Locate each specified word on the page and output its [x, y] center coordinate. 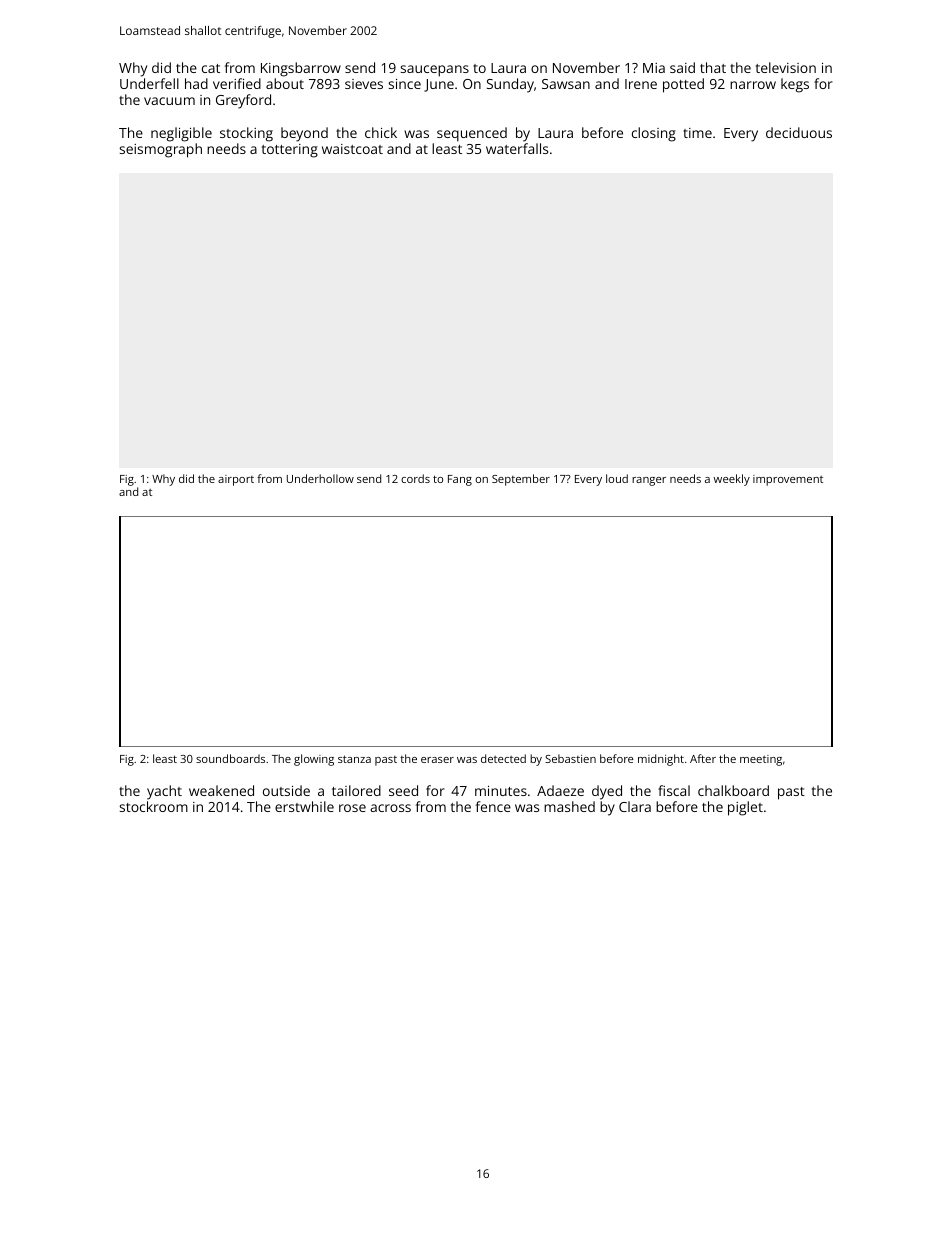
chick [381, 132]
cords [415, 478]
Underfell [149, 83]
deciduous [799, 132]
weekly [732, 480]
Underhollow [320, 478]
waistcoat [352, 149]
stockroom [154, 806]
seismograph [161, 150]
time [697, 133]
